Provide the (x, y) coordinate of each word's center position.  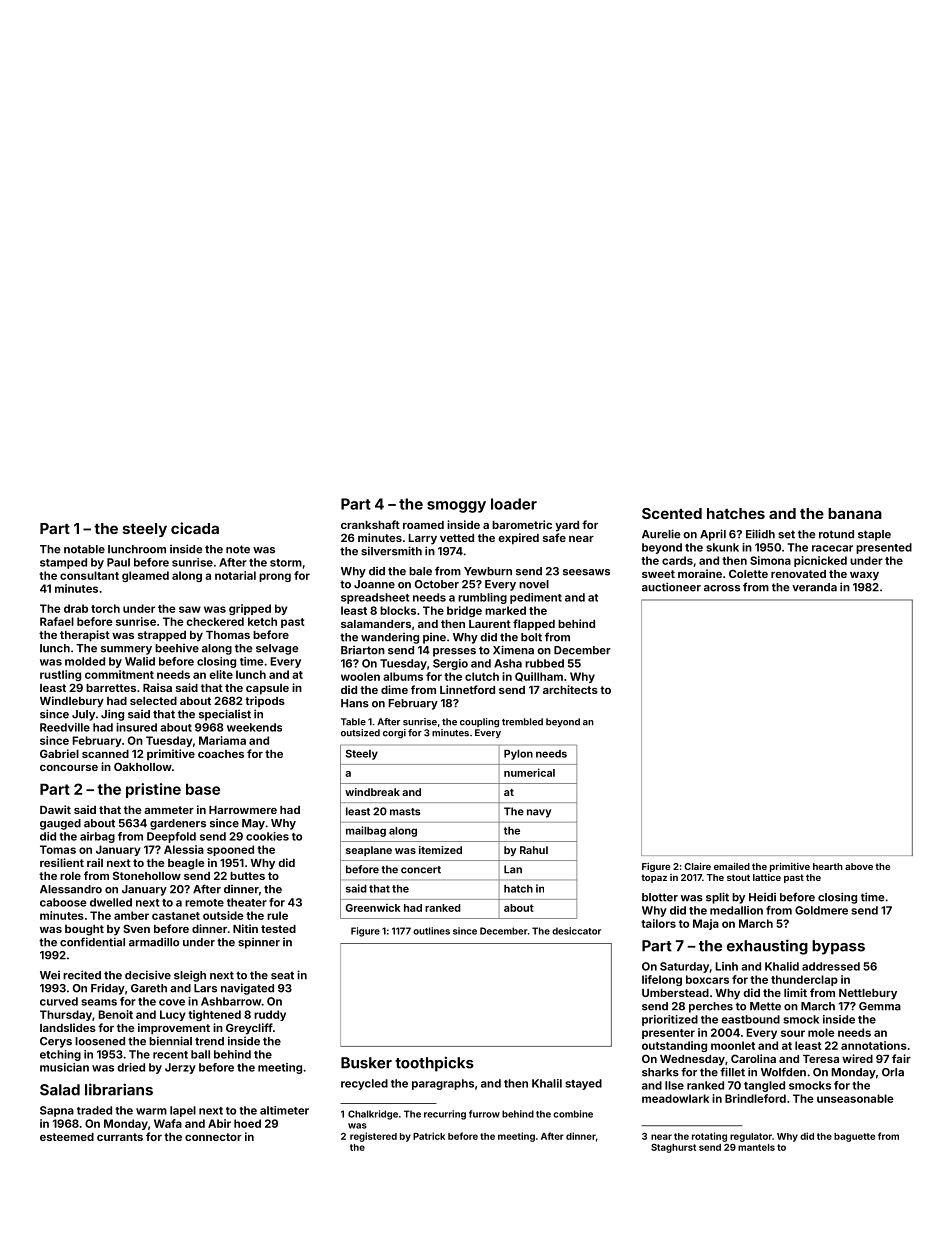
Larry (422, 539)
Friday (108, 989)
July (83, 715)
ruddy (270, 1015)
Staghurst (673, 1148)
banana (855, 513)
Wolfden (783, 1072)
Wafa (168, 1123)
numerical (529, 772)
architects (570, 689)
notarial (235, 575)
